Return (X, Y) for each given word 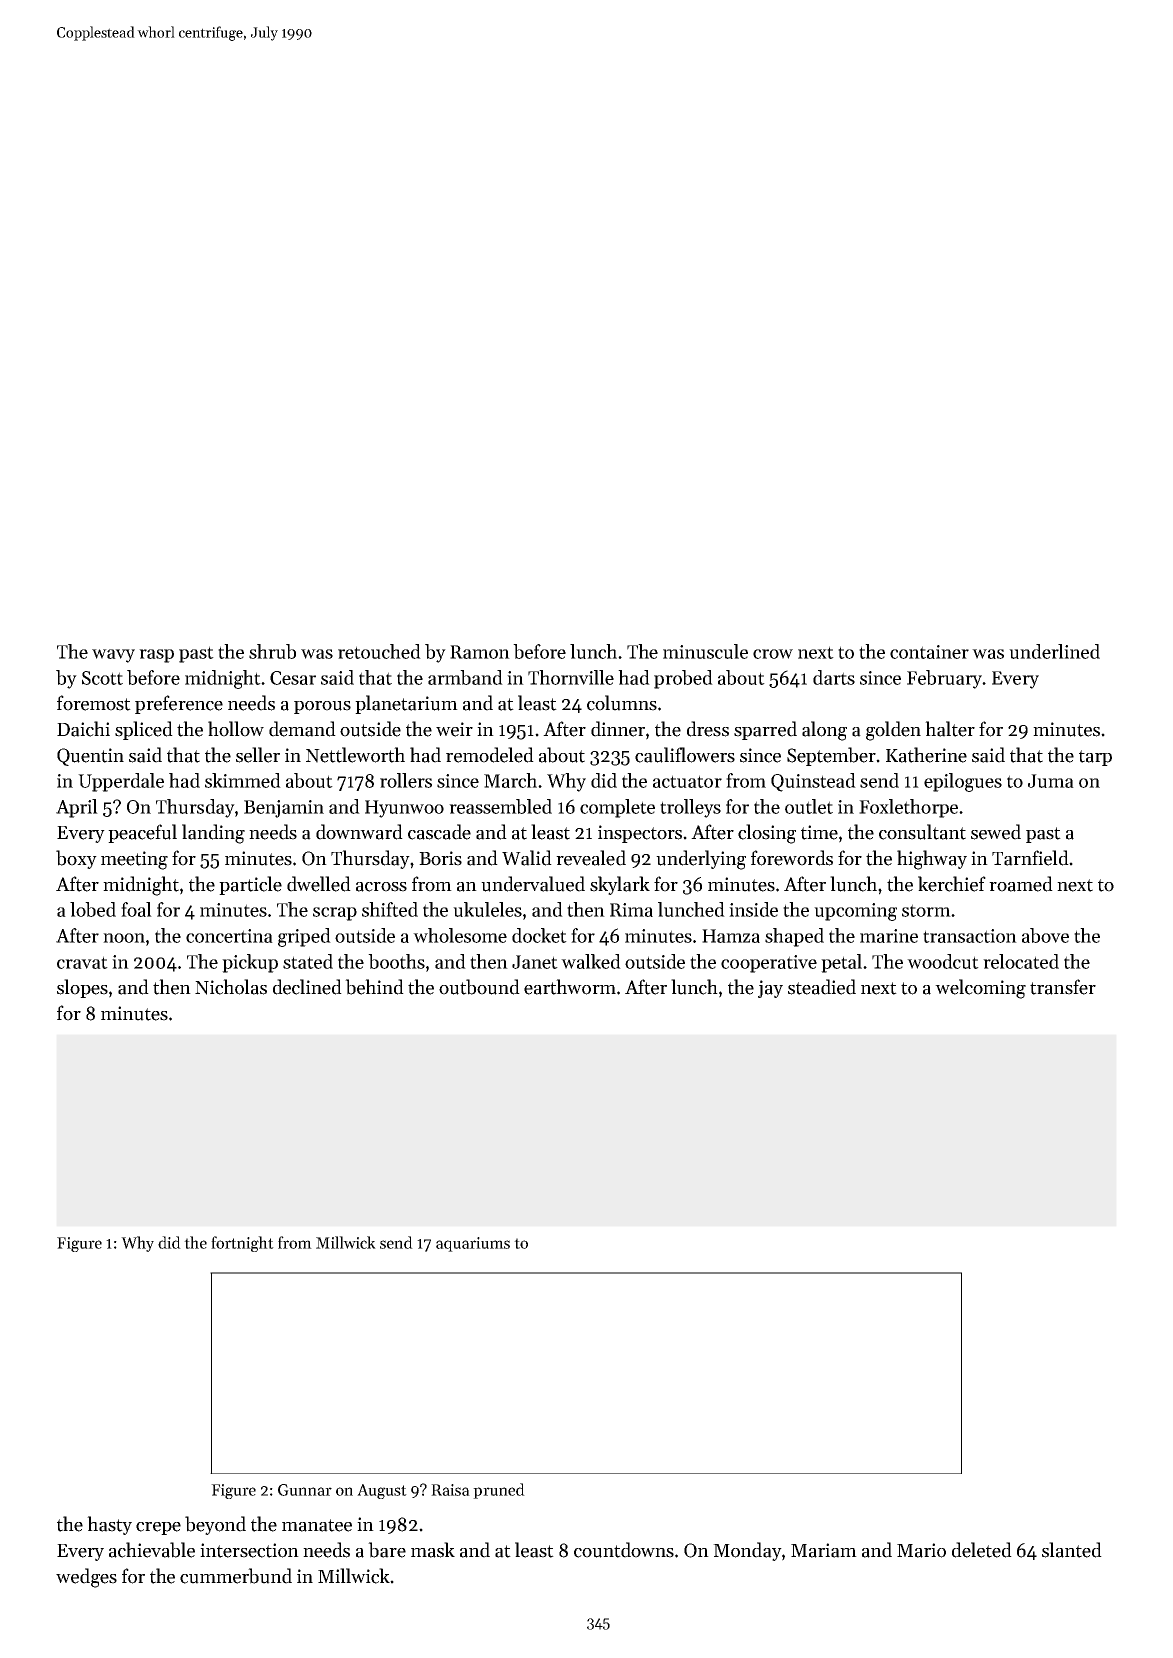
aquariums (473, 1244)
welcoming (980, 989)
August (382, 1491)
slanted (1072, 1550)
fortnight (242, 1244)
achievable (152, 1550)
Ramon (480, 652)
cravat (82, 962)
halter (950, 729)
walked (591, 961)
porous (322, 707)
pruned (499, 1491)
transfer (1063, 987)
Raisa (450, 1490)
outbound (479, 987)
